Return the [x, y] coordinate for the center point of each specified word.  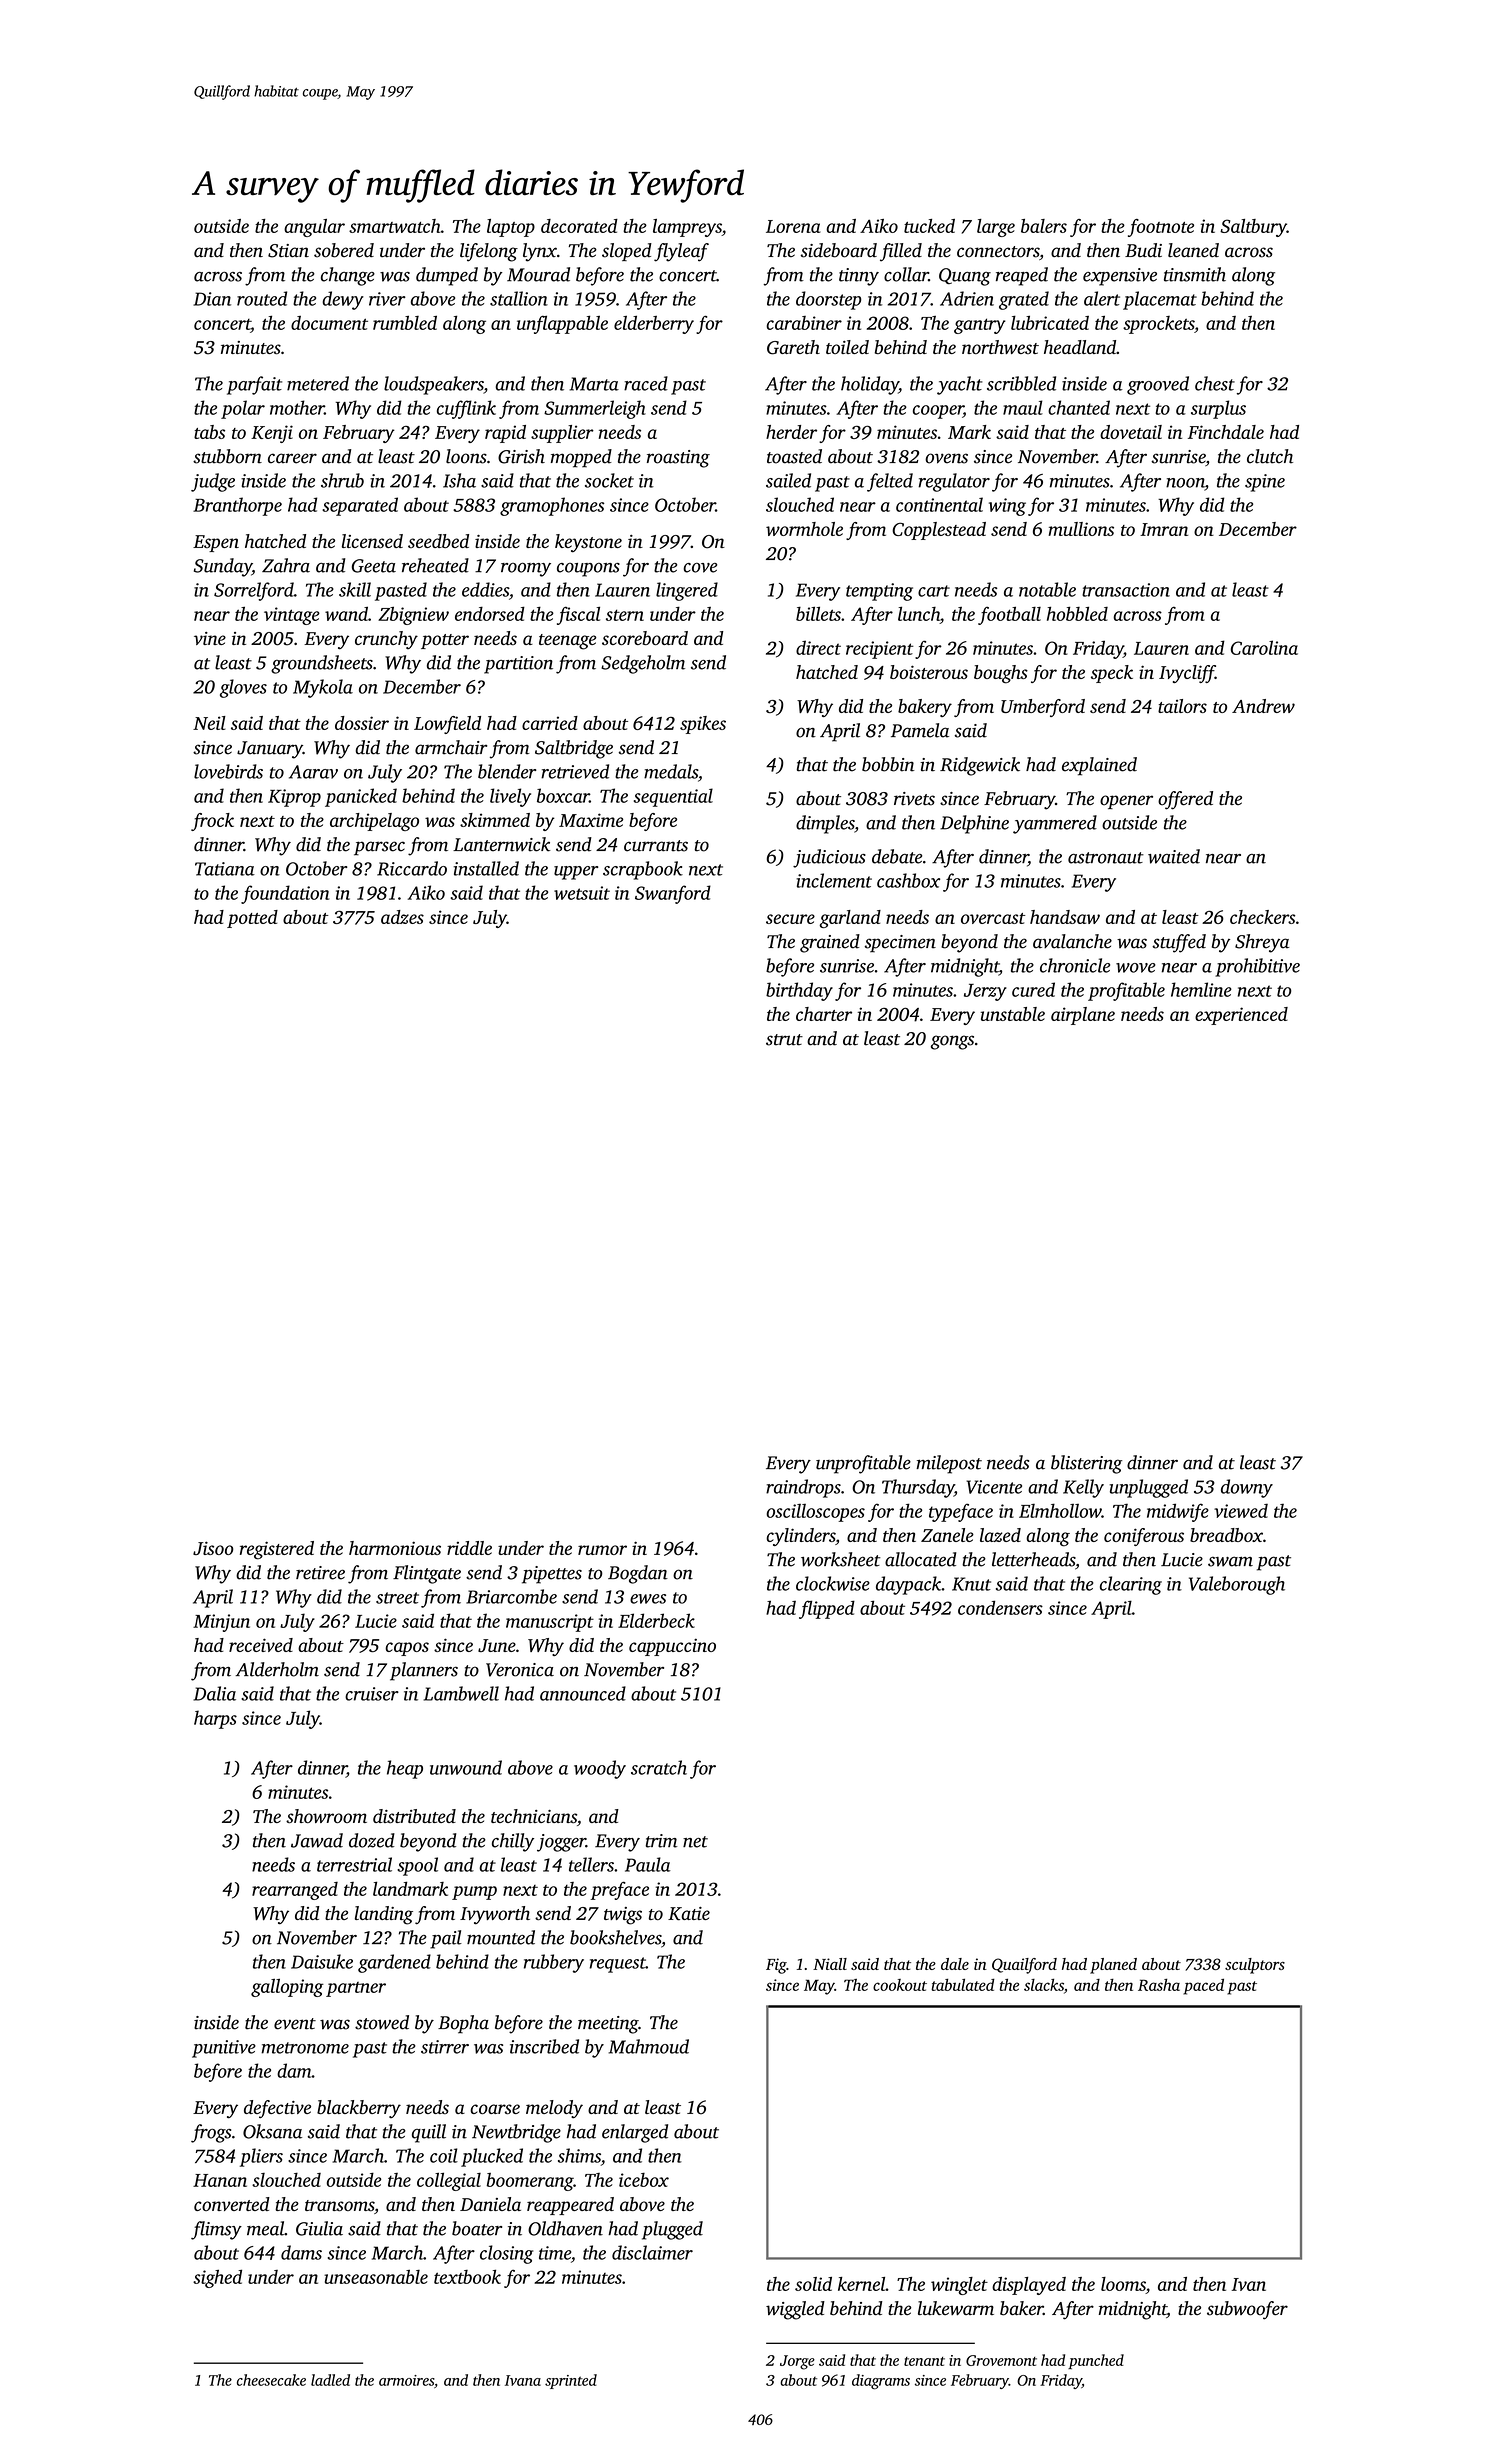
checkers [1262, 917]
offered [1185, 800]
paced [1203, 1986]
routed [262, 298]
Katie [689, 1914]
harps [215, 1719]
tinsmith [1195, 274]
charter [824, 1014]
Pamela [920, 730]
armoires [406, 2380]
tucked [929, 226]
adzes [402, 917]
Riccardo [412, 868]
